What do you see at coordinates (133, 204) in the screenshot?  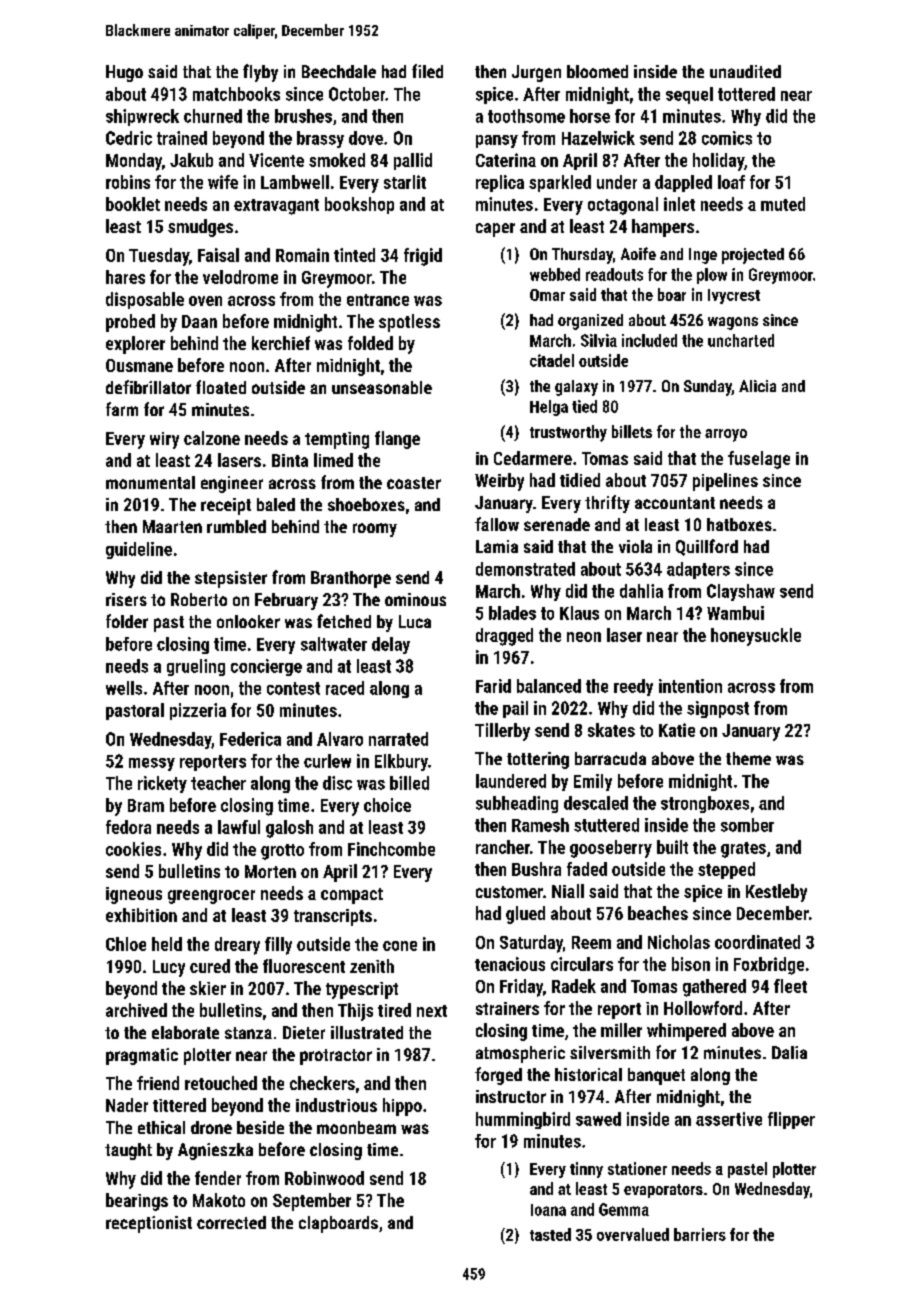 I see `booklet` at bounding box center [133, 204].
